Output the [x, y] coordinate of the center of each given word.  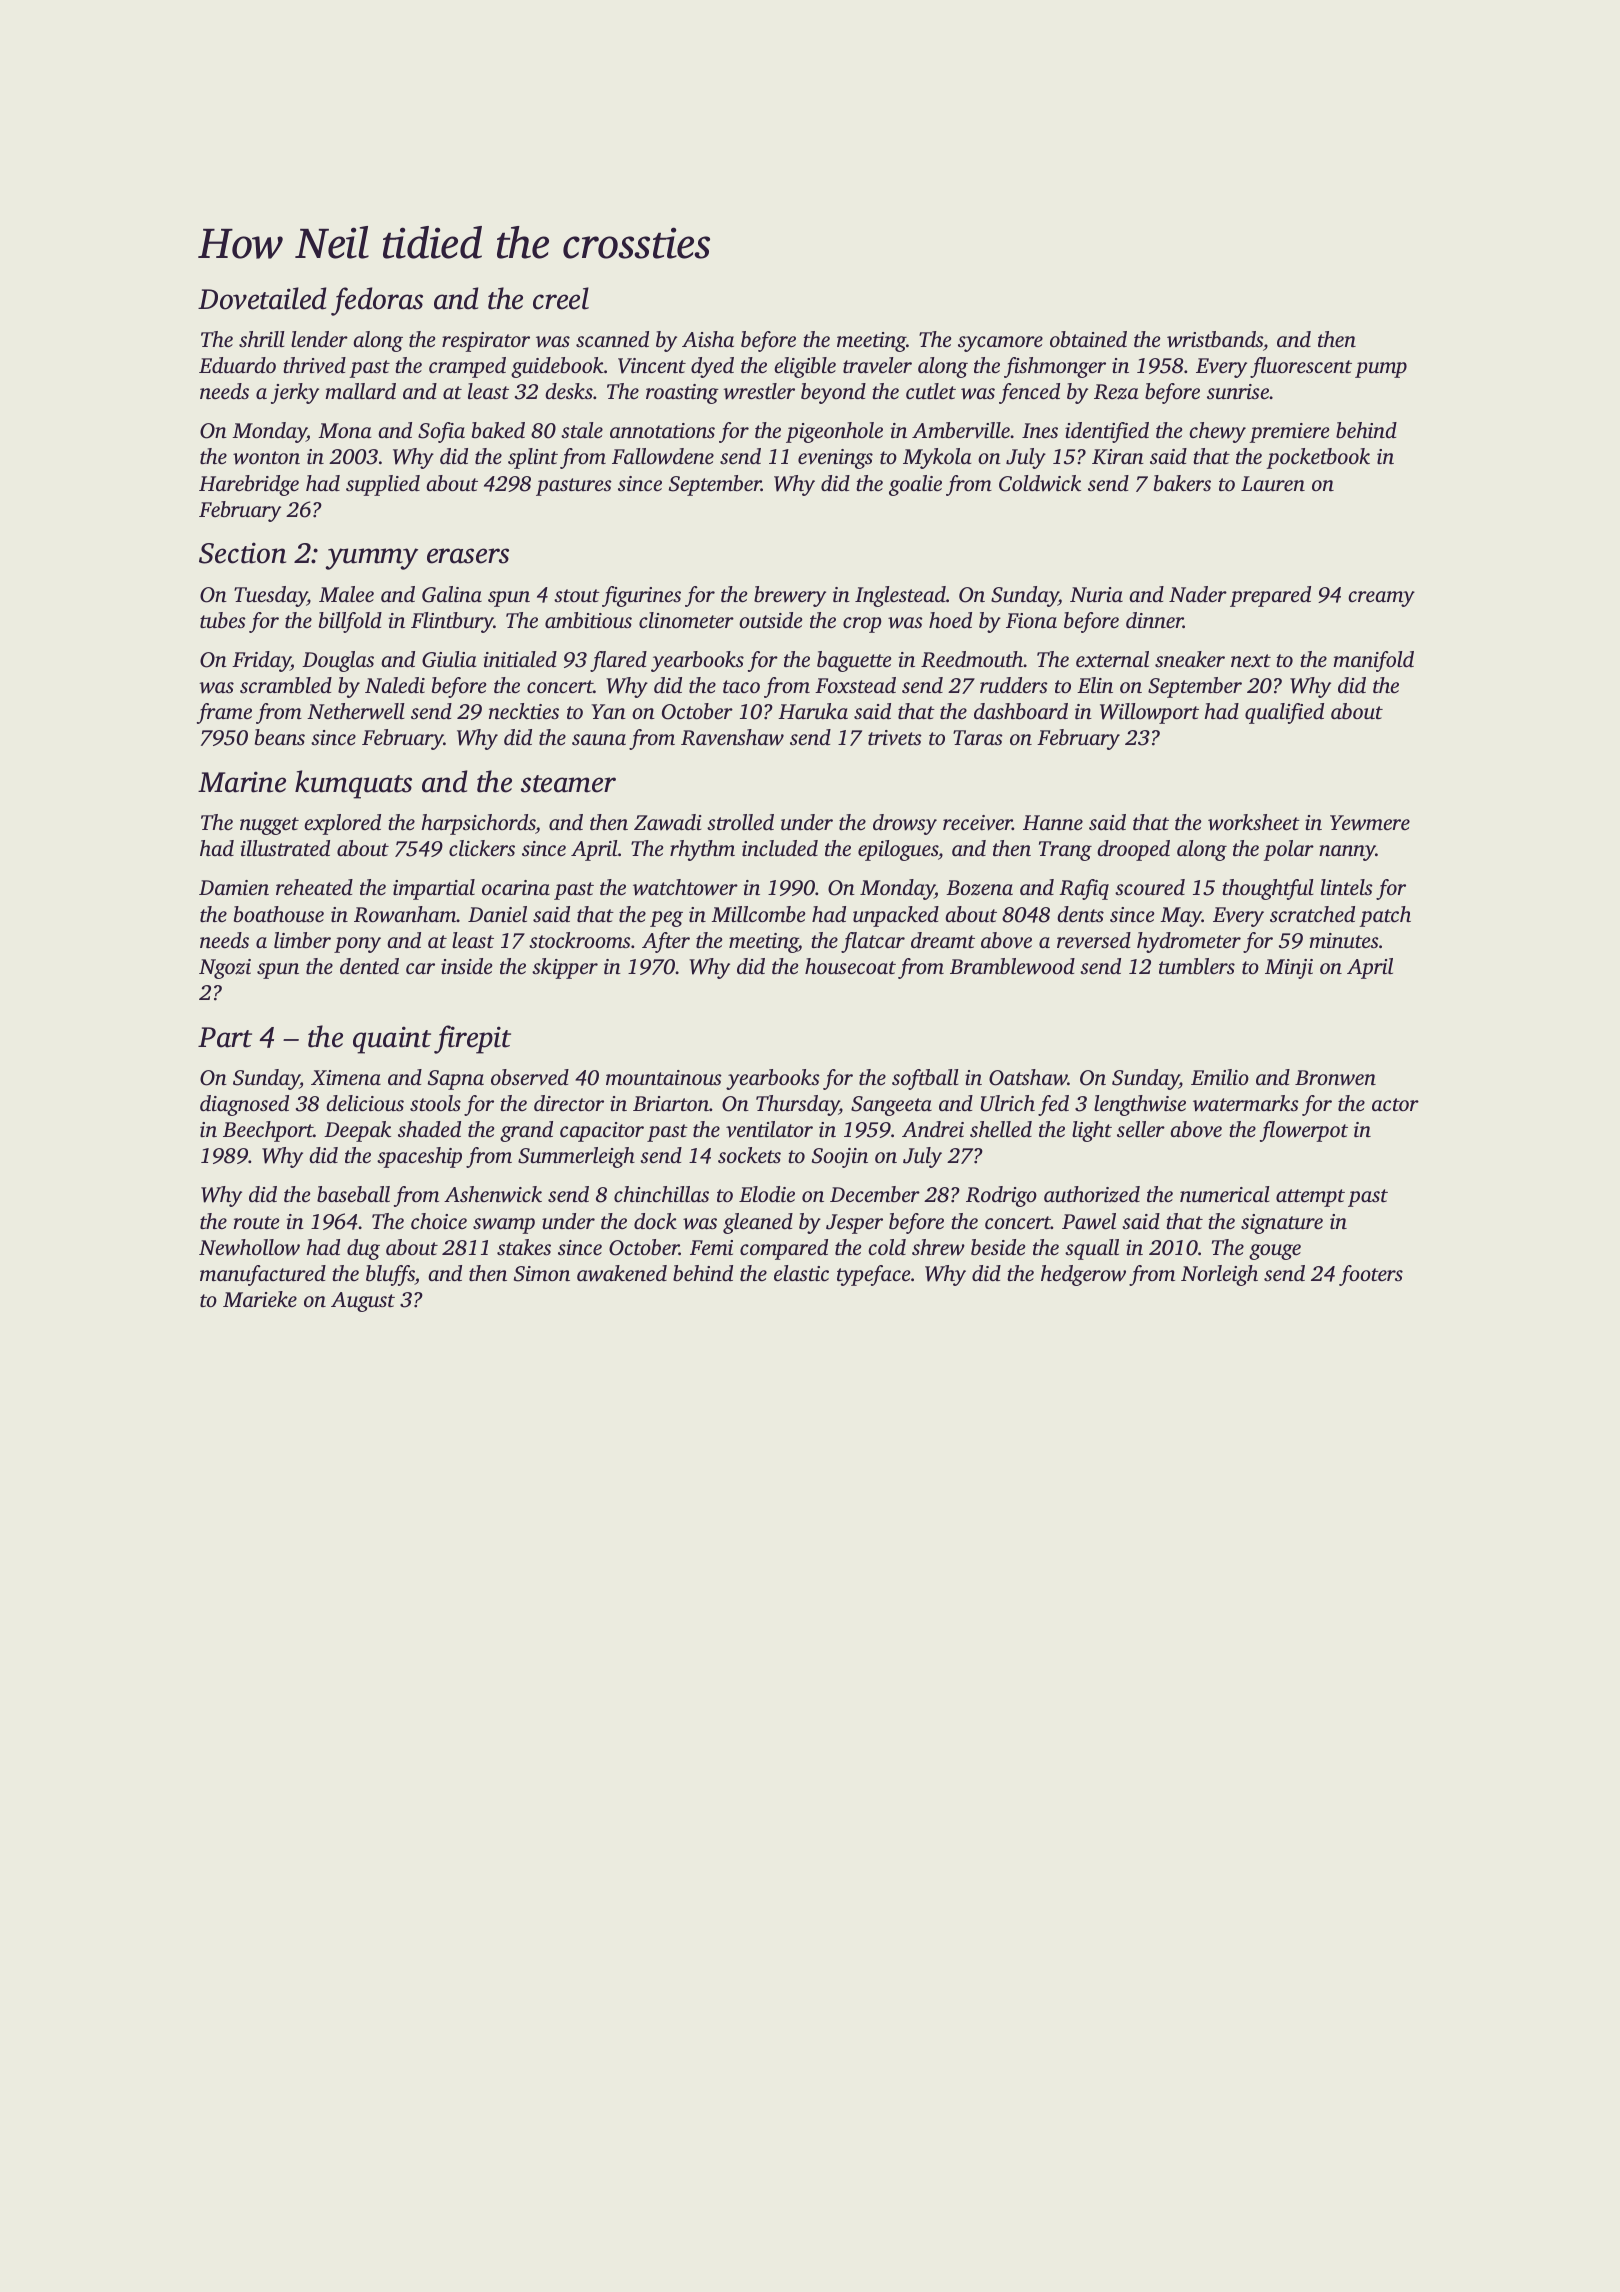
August [363, 1302]
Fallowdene [663, 456]
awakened [622, 1273]
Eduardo [237, 365]
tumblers [1197, 966]
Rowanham [405, 914]
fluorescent [1301, 367]
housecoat [850, 966]
